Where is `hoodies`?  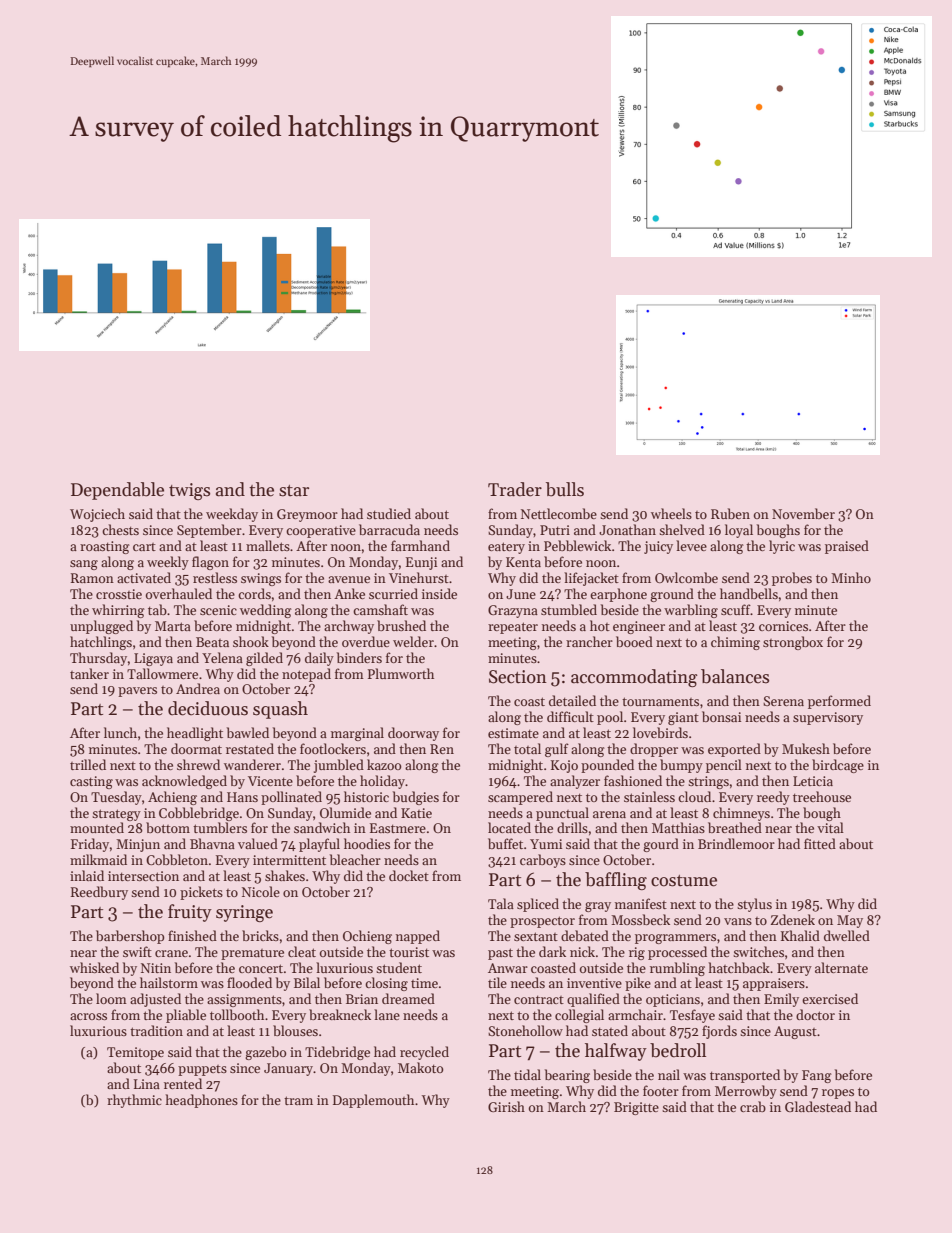 hoodies is located at coordinates (367, 843).
